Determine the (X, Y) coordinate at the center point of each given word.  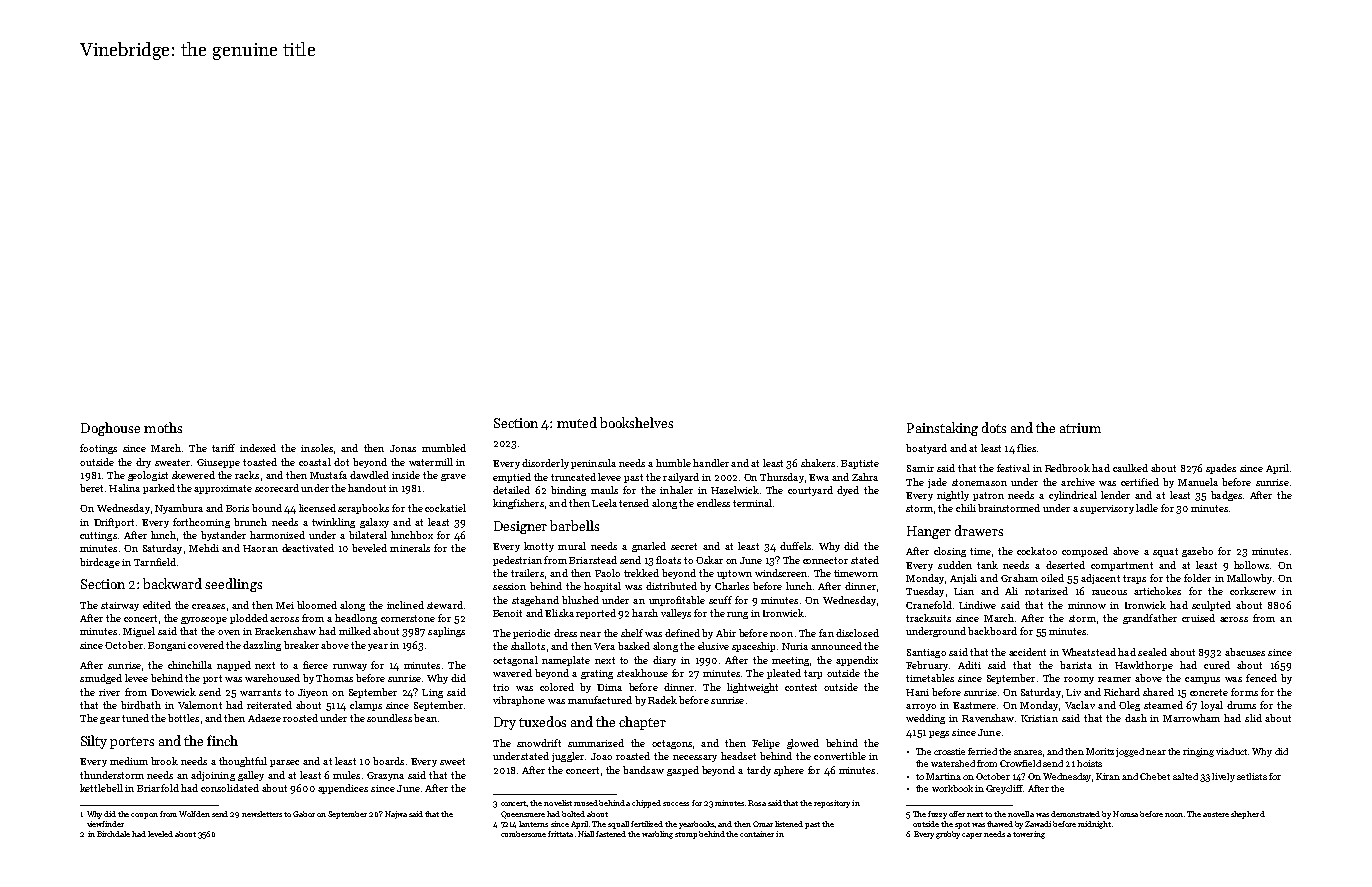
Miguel (139, 632)
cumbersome (523, 834)
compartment (1122, 566)
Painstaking (942, 429)
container (757, 834)
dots (994, 427)
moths (163, 427)
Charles (732, 586)
